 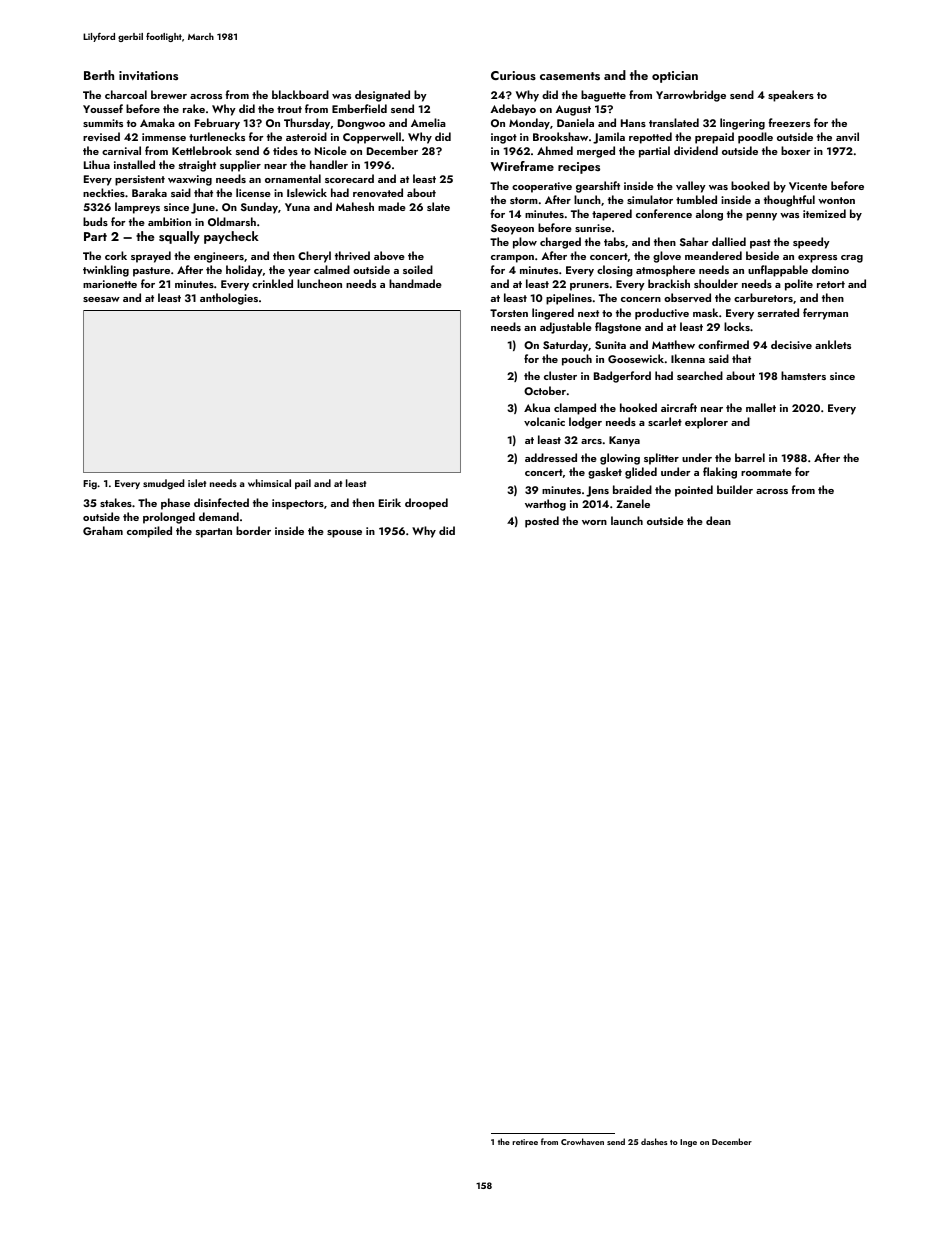 What do you see at coordinates (163, 484) in the screenshot?
I see `smudged` at bounding box center [163, 484].
